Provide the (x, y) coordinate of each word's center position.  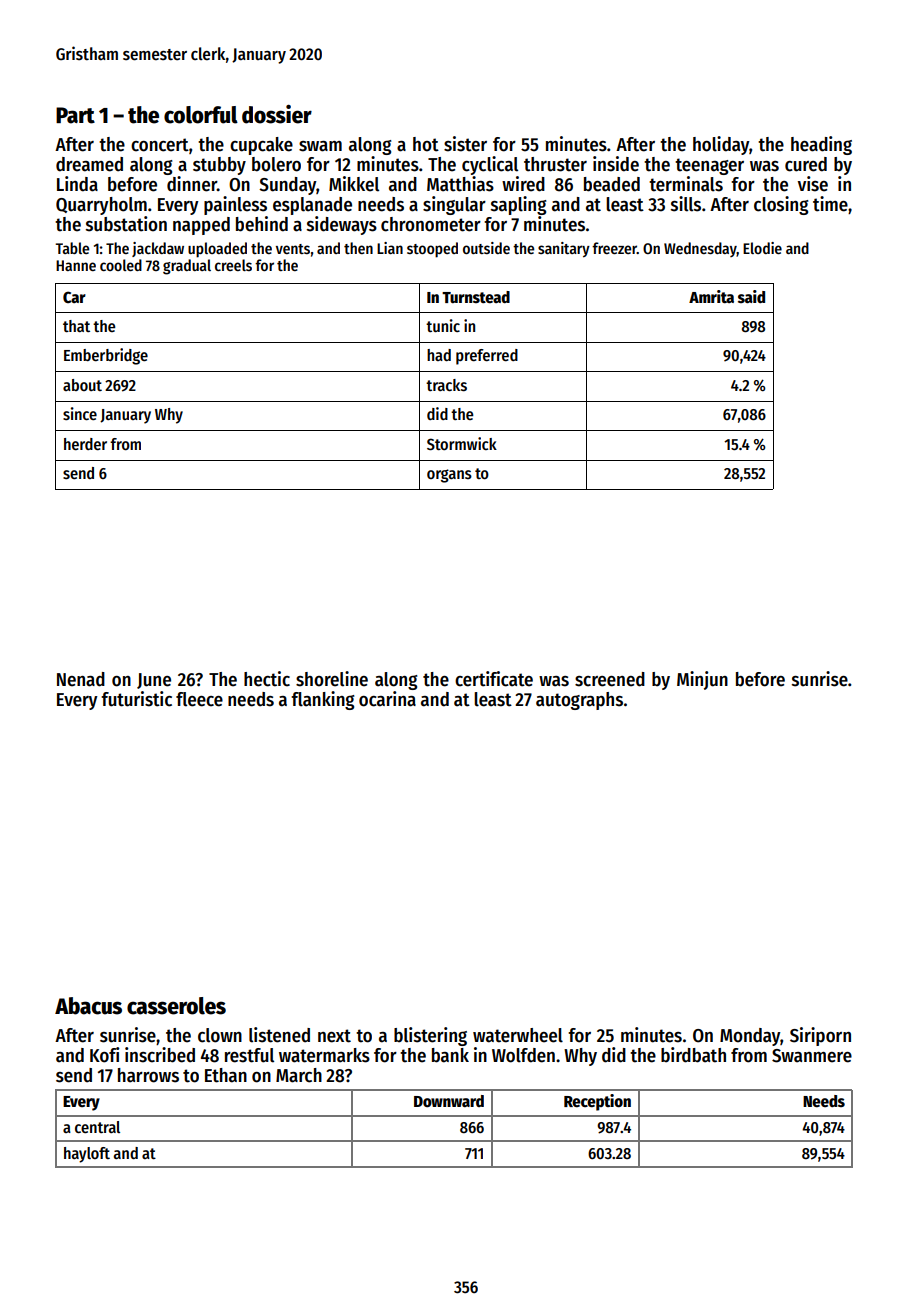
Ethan (226, 1075)
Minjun (702, 680)
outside (486, 248)
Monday (750, 1037)
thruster (555, 164)
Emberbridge (106, 356)
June (154, 681)
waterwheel (518, 1035)
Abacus (88, 1006)
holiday (721, 145)
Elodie (762, 248)
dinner (192, 184)
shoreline (332, 679)
